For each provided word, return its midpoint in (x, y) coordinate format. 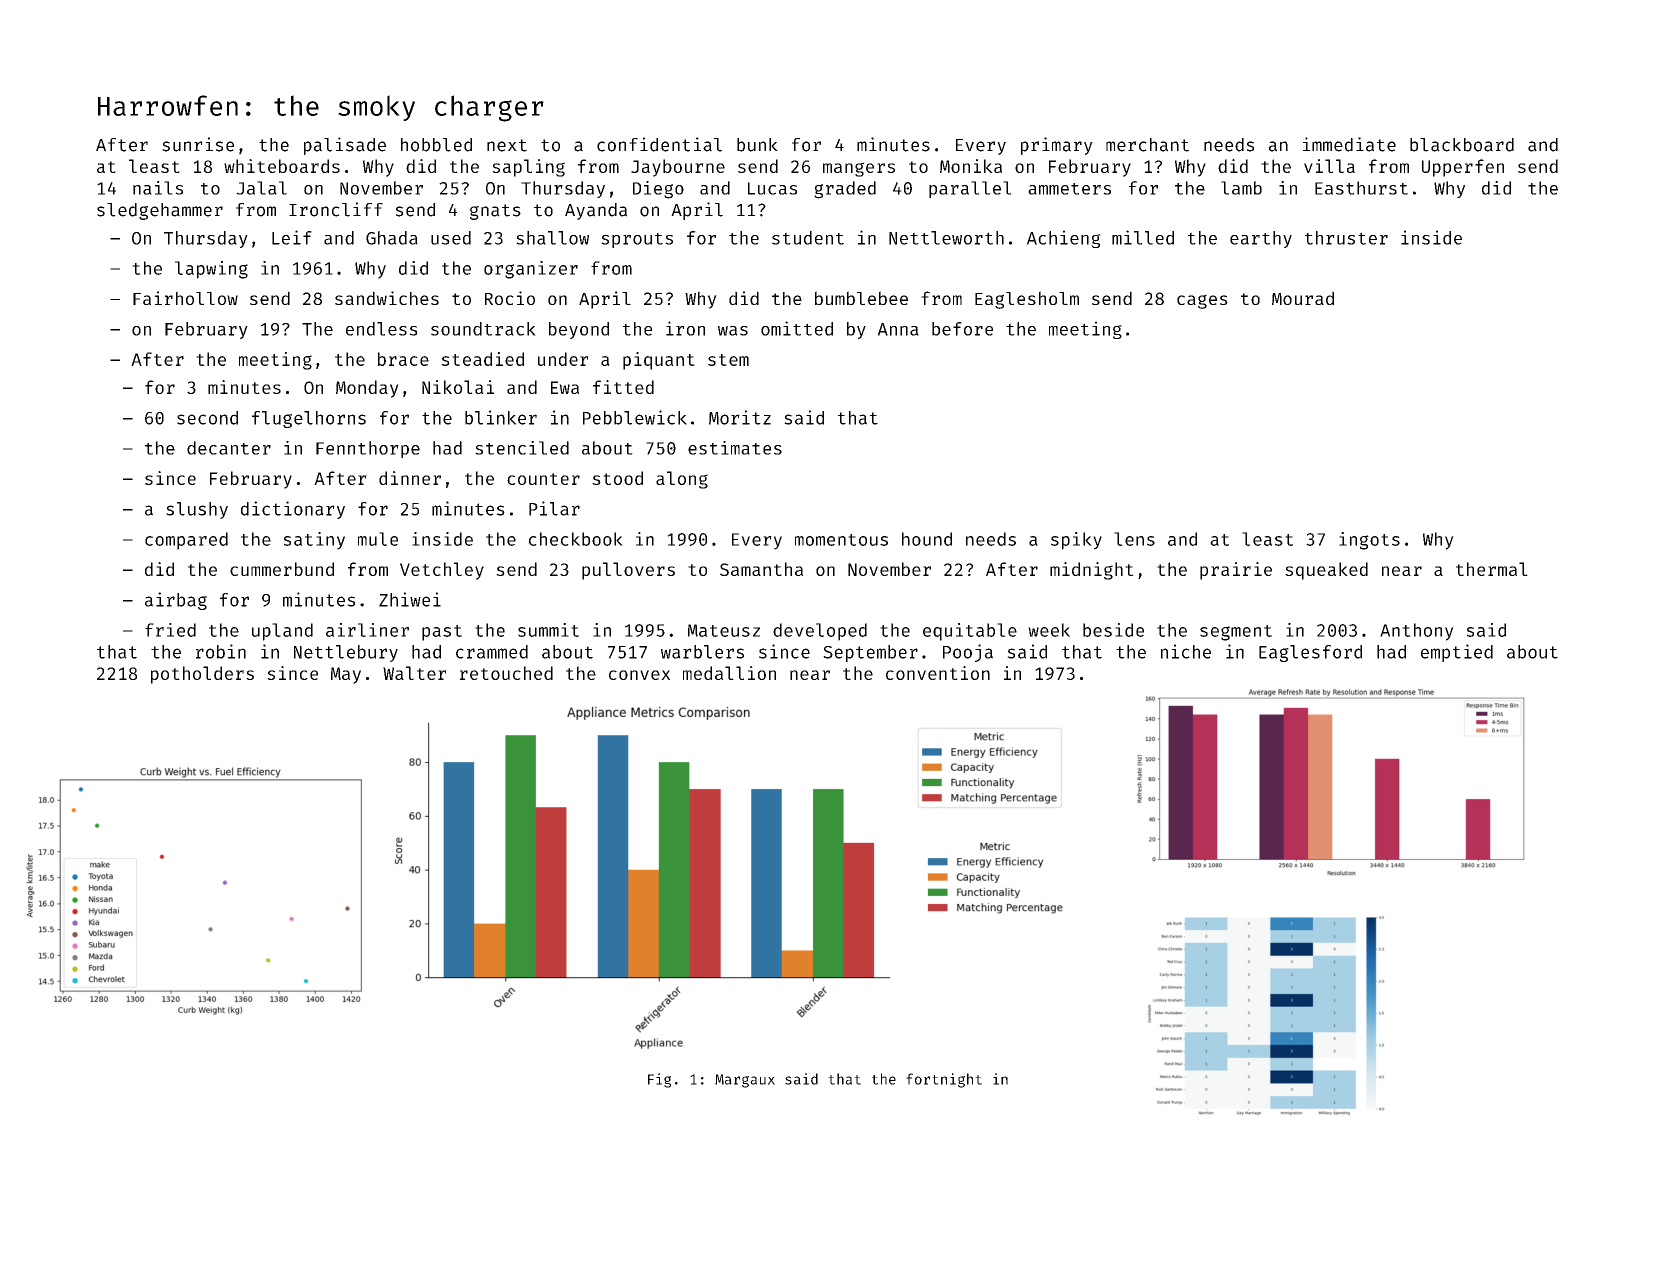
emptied (1457, 653)
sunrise (198, 144)
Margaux (745, 1081)
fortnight (944, 1080)
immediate (1349, 144)
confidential (659, 144)
